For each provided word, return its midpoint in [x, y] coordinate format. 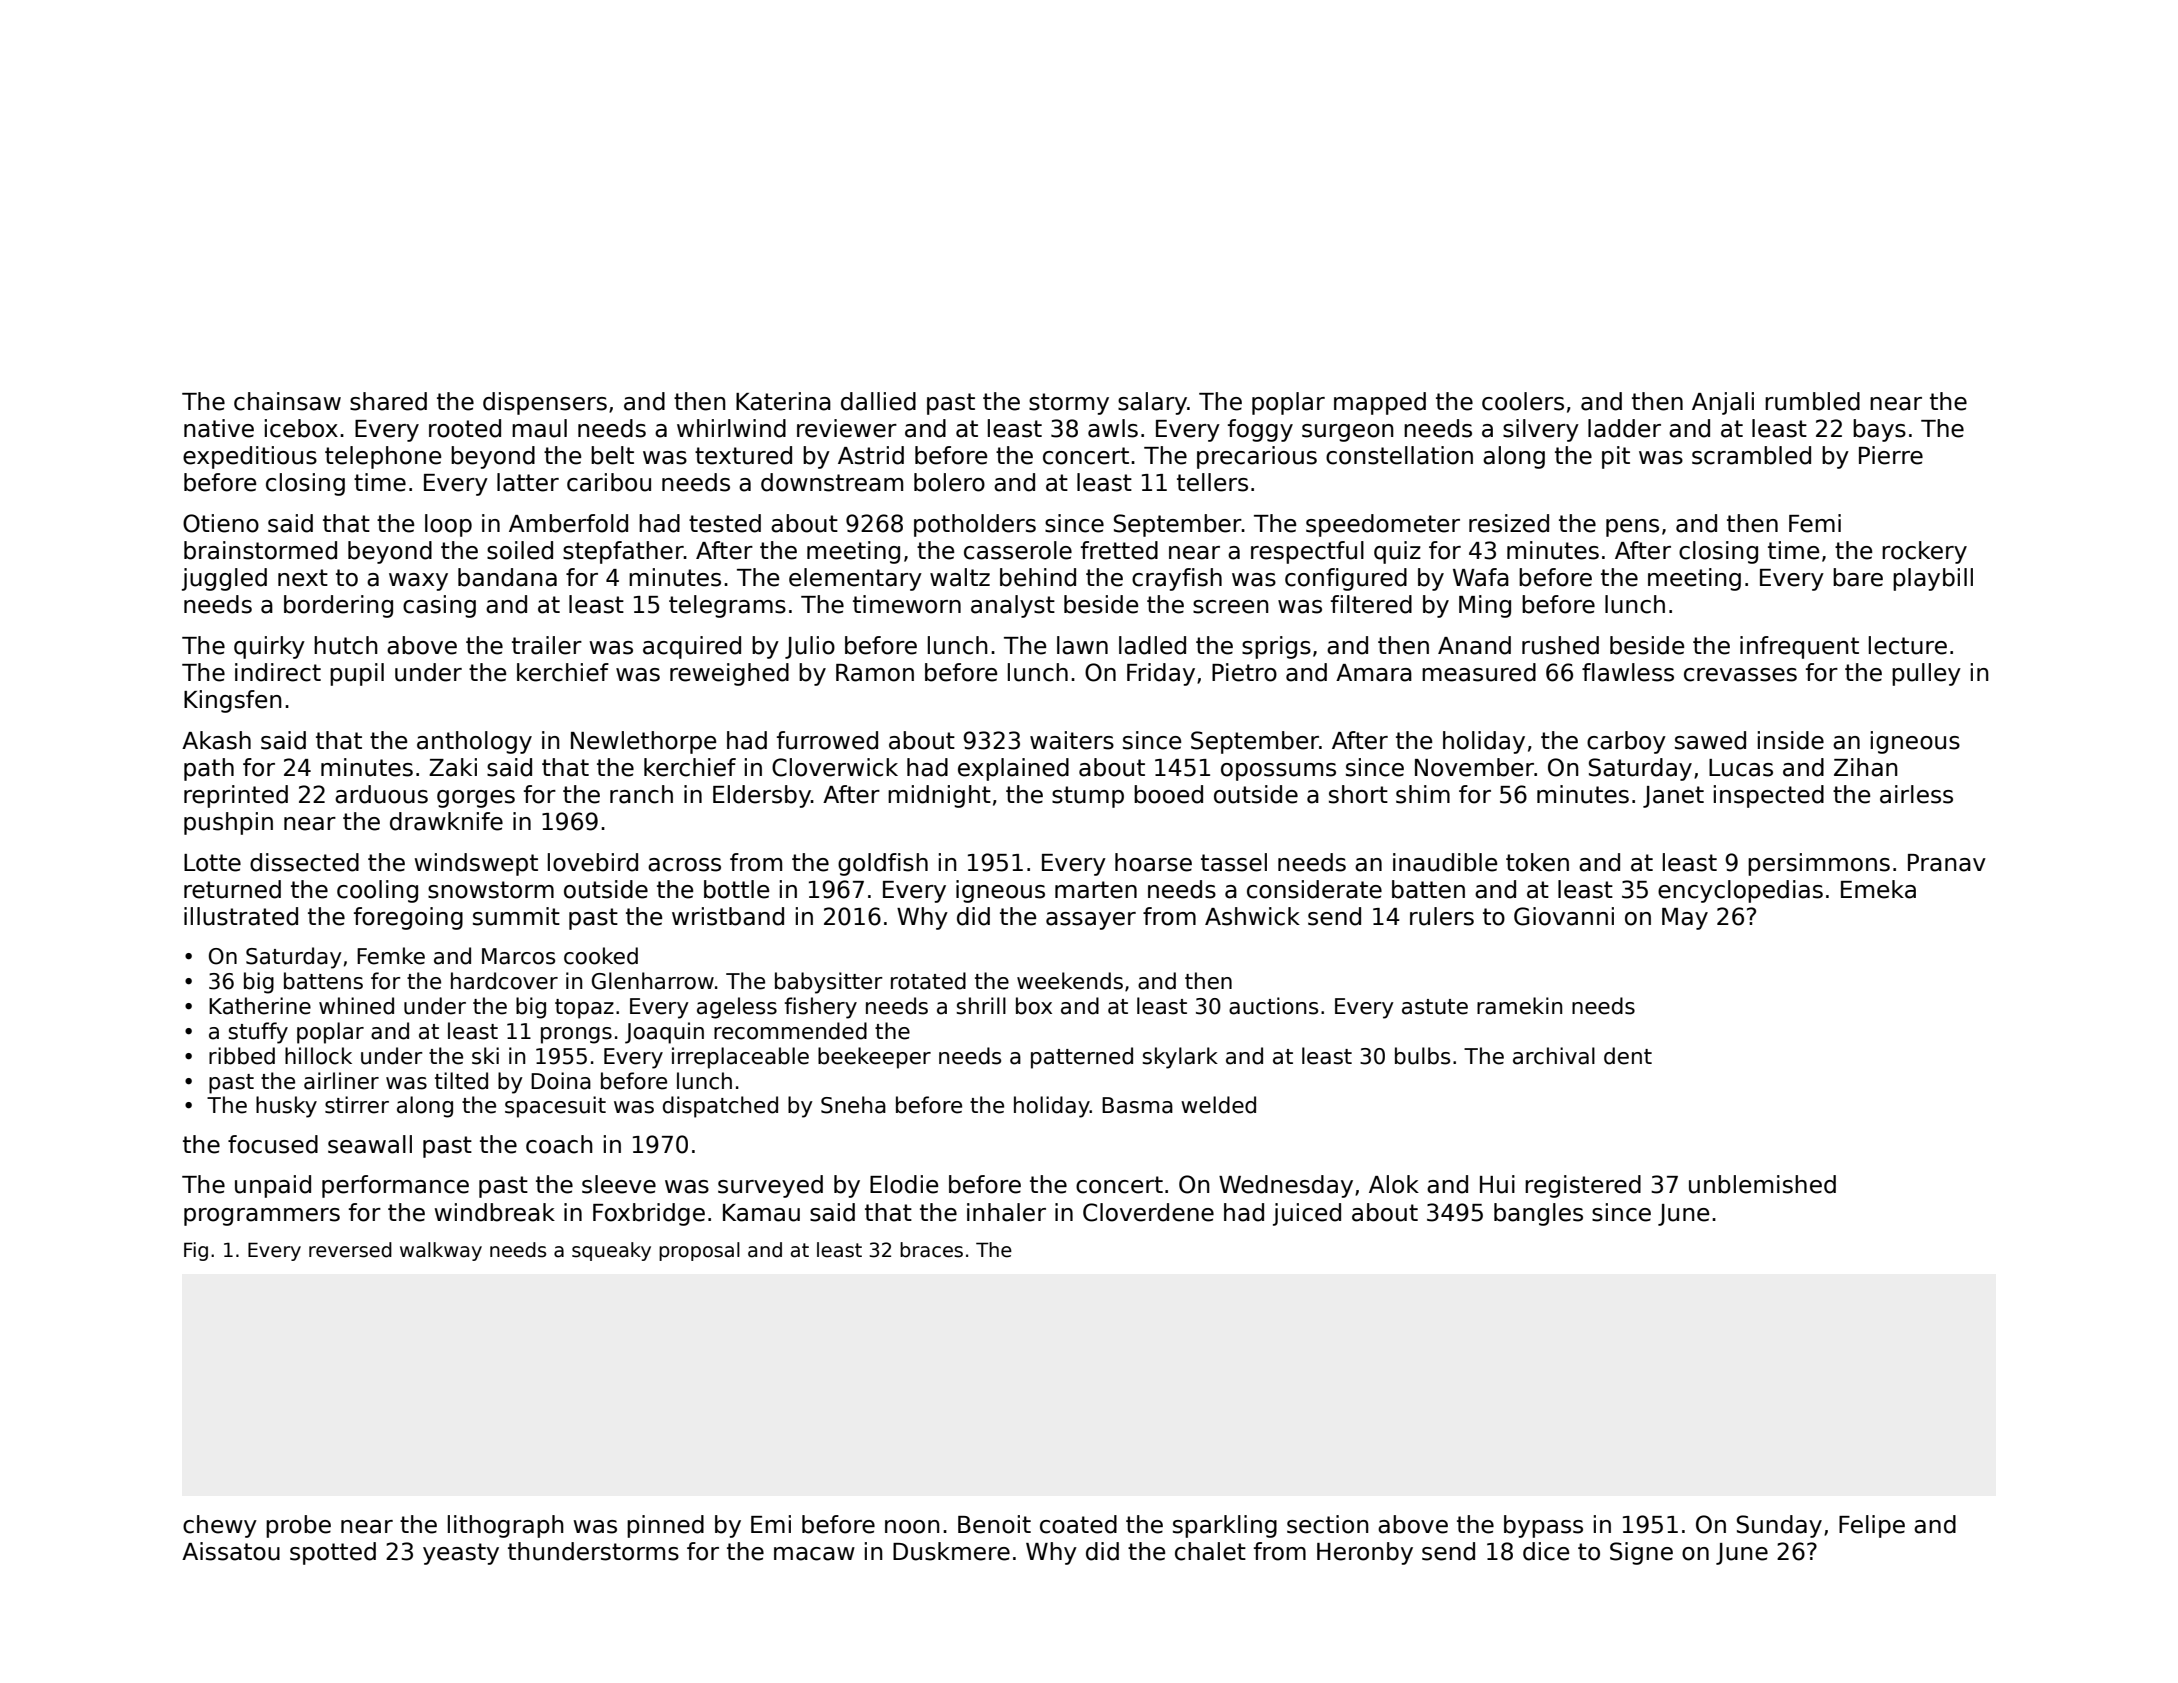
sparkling [1225, 1526]
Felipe [1872, 1526]
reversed [350, 1250]
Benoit [994, 1524]
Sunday [1779, 1526]
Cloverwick [835, 767]
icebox [301, 428]
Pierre [1891, 455]
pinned [665, 1526]
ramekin [1519, 1006]
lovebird [593, 862]
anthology [474, 742]
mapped [1380, 403]
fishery [821, 1008]
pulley [1926, 674]
